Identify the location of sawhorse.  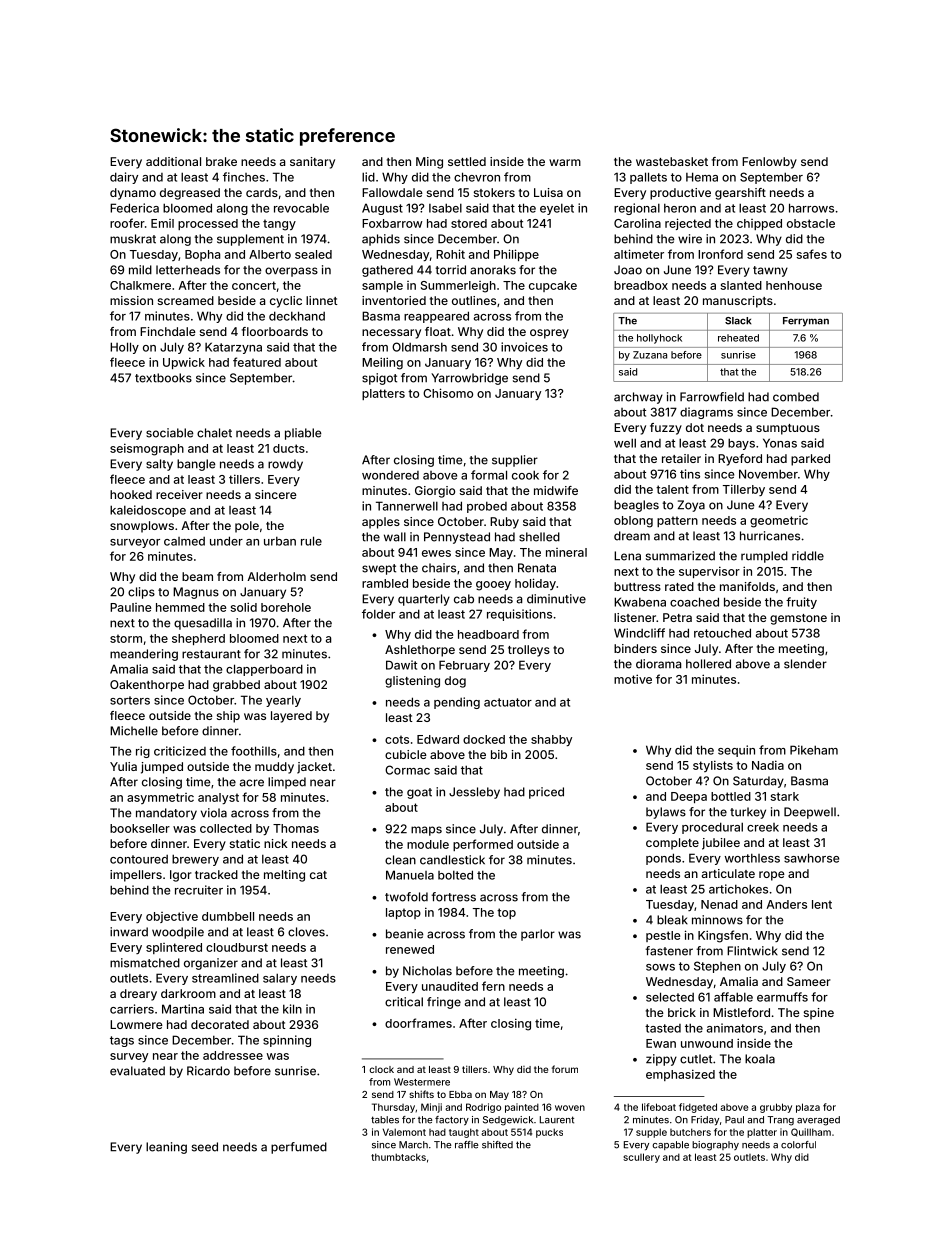
(811, 858).
